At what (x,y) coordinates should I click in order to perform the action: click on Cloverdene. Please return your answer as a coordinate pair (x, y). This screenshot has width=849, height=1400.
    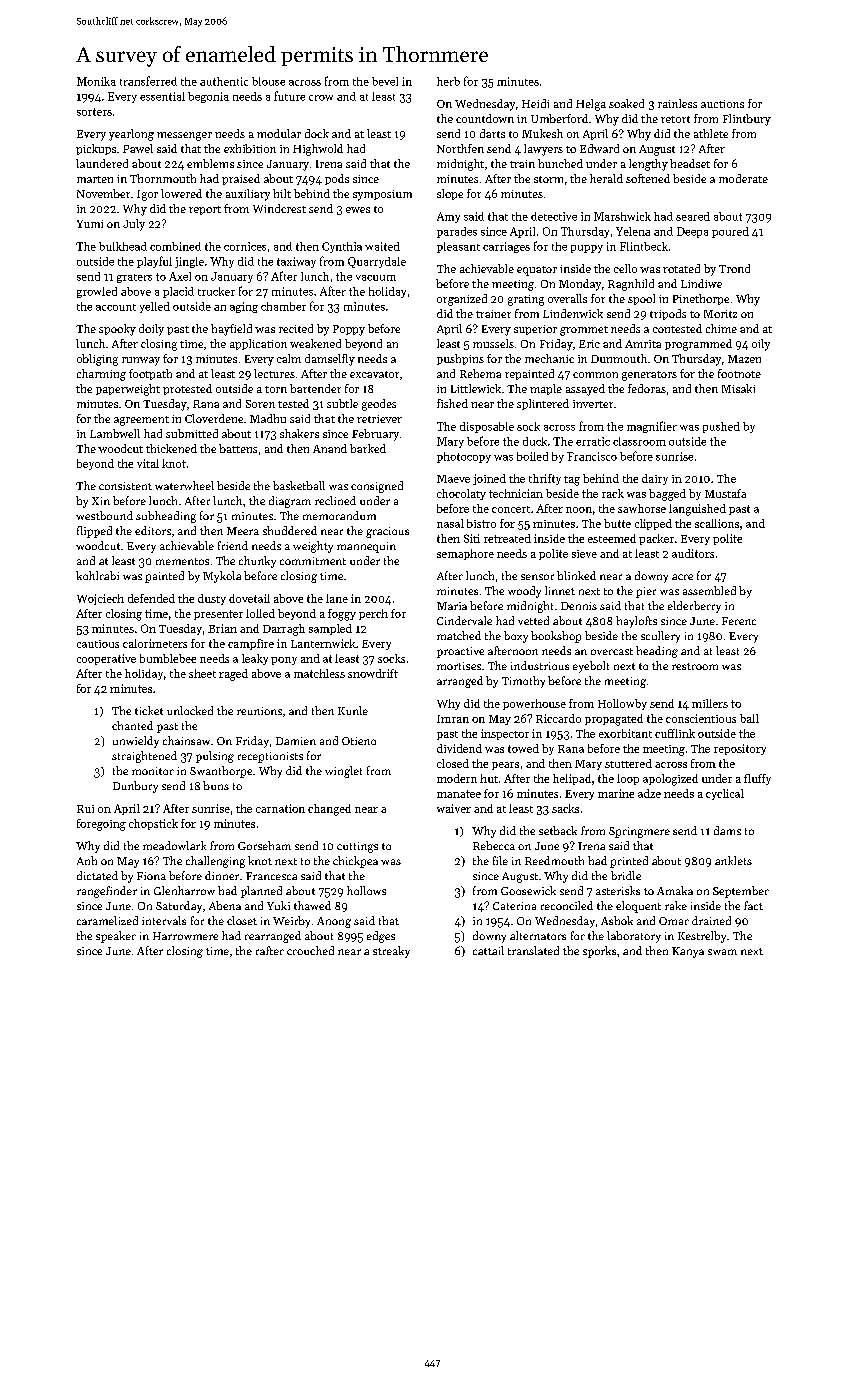
    Looking at the image, I should click on (214, 418).
